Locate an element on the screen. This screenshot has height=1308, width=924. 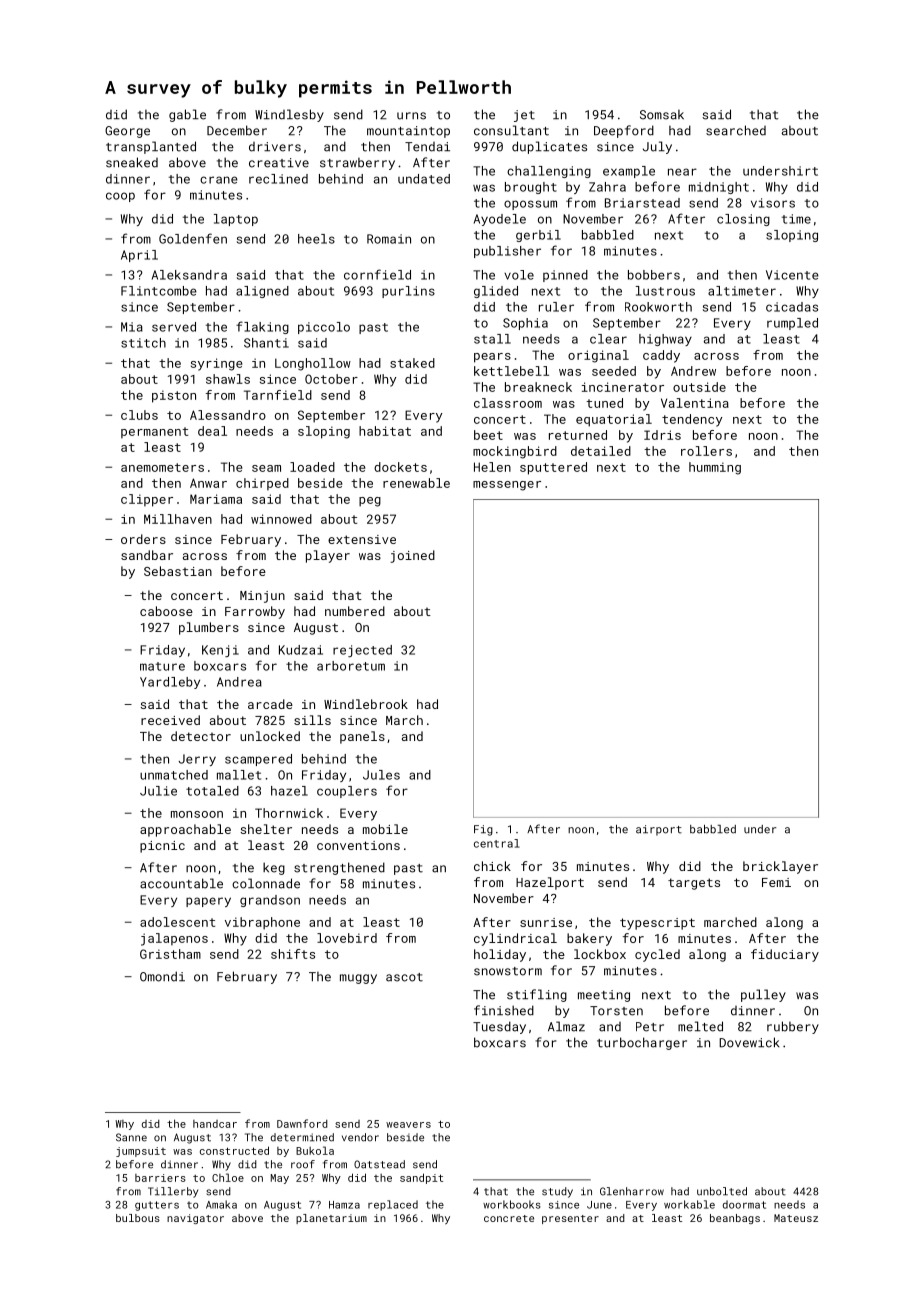
barriers is located at coordinates (160, 1178).
